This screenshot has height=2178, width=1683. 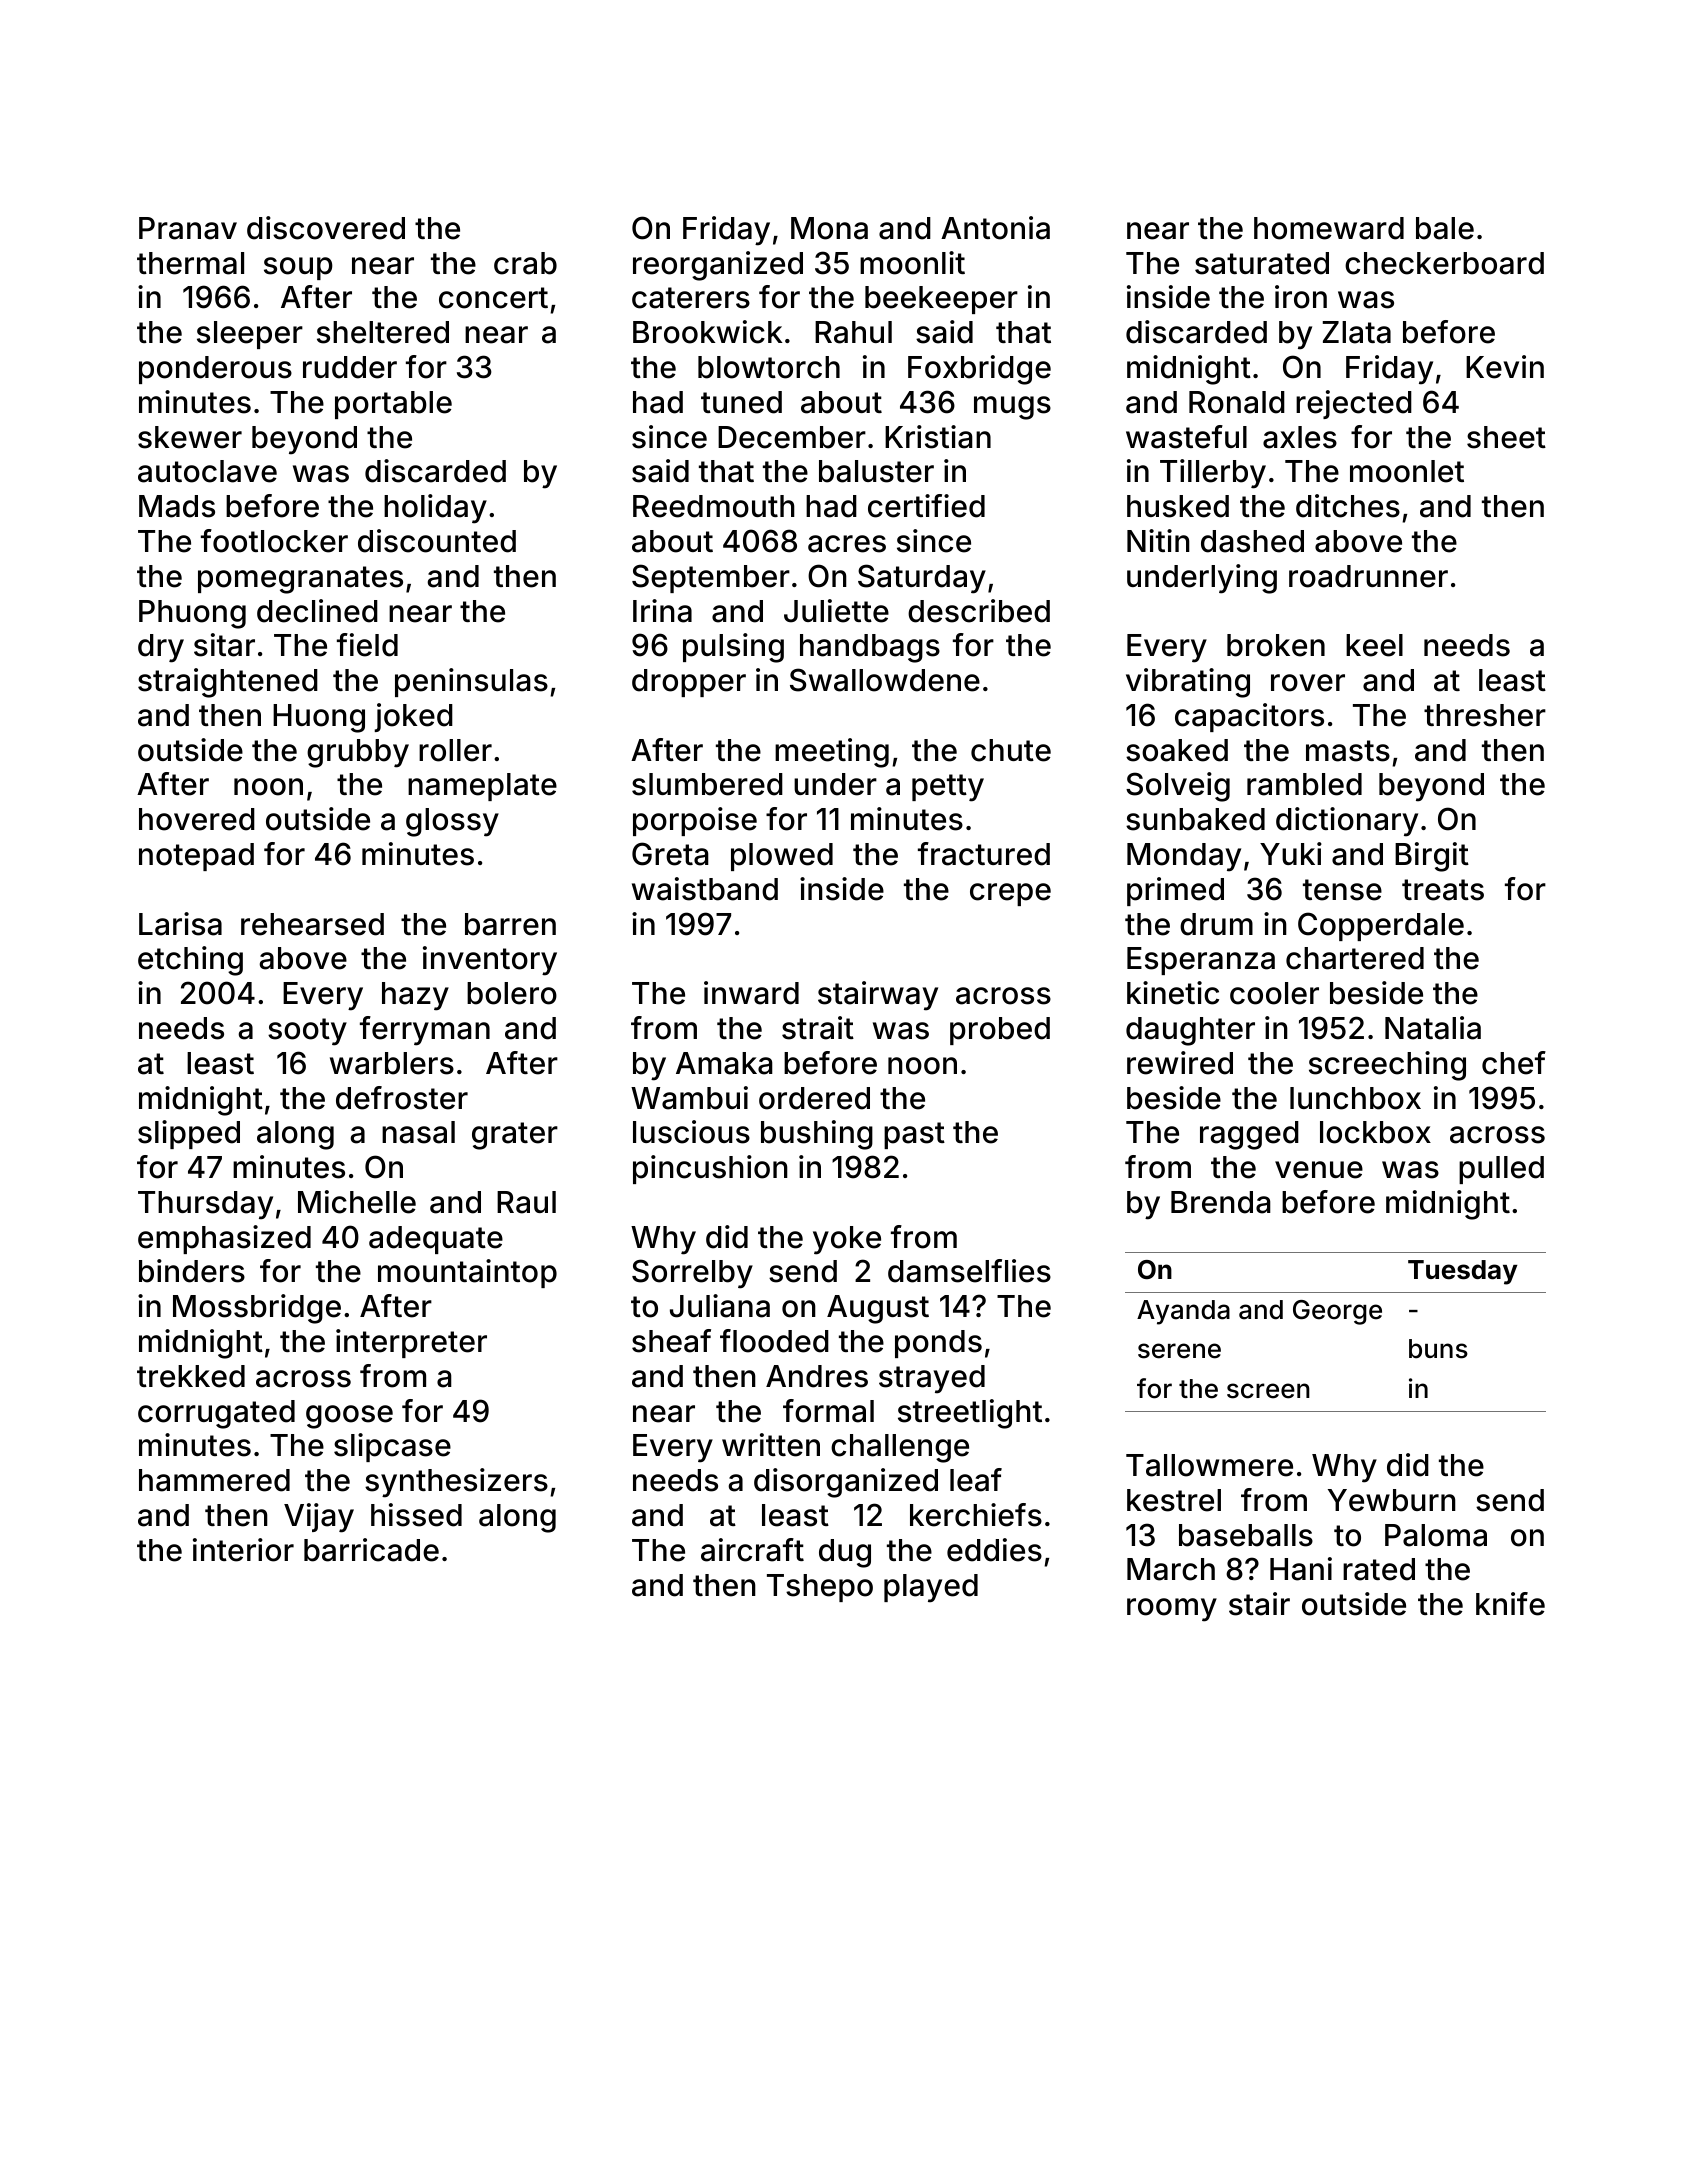 What do you see at coordinates (1374, 645) in the screenshot?
I see `keel` at bounding box center [1374, 645].
